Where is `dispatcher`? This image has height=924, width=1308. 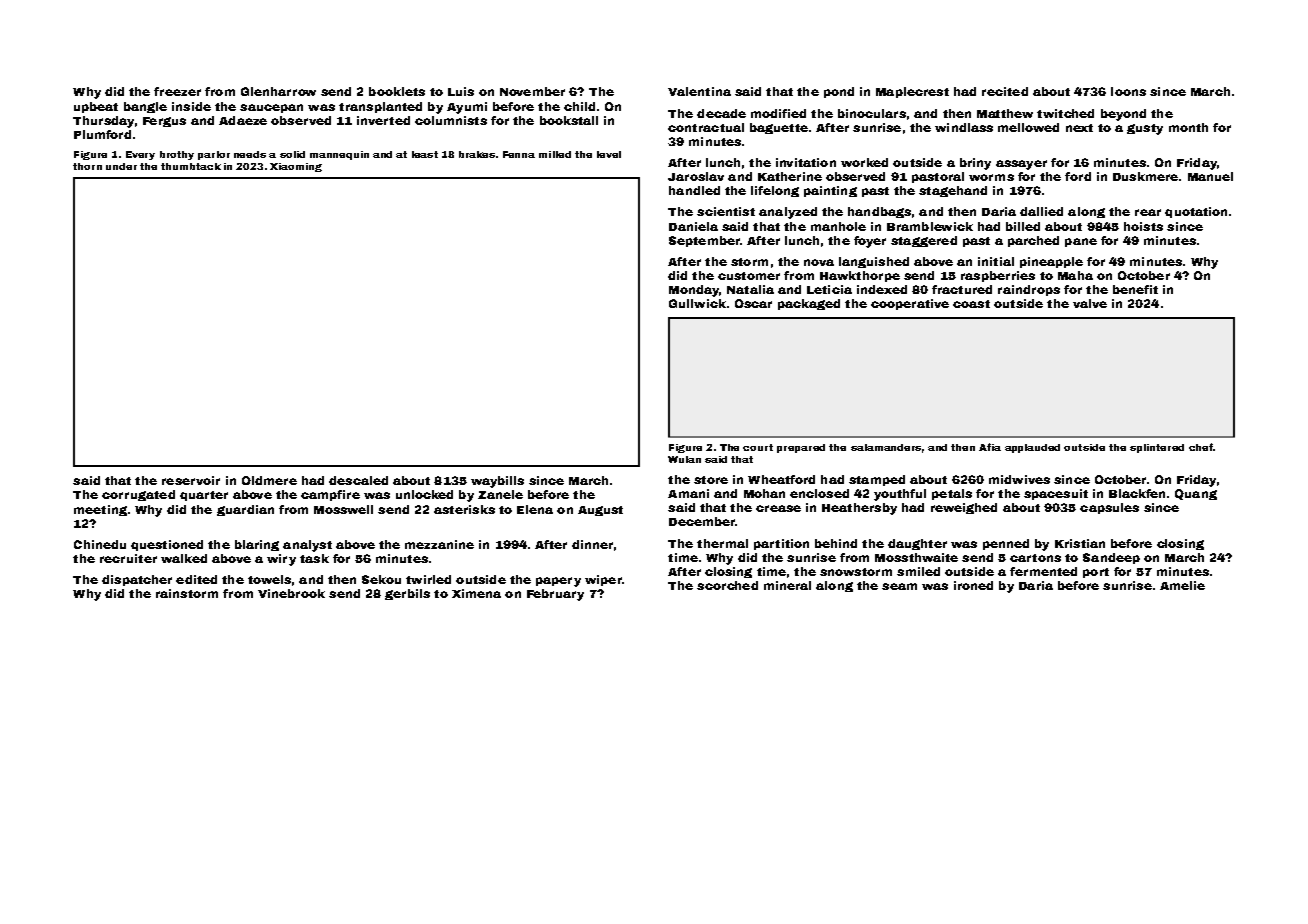 dispatcher is located at coordinates (137, 580).
